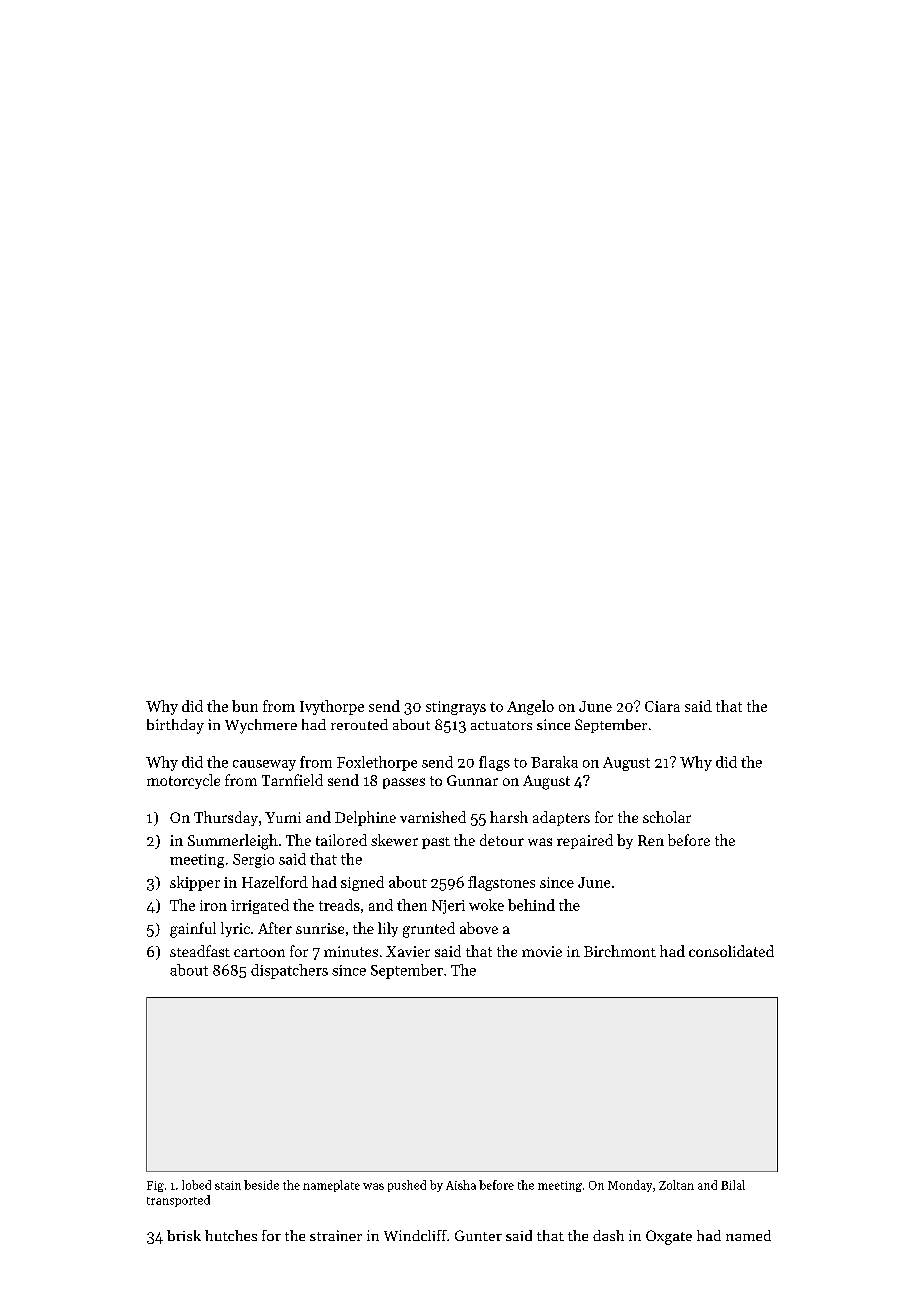  Describe the element at coordinates (662, 706) in the document. I see `Ciara` at that location.
